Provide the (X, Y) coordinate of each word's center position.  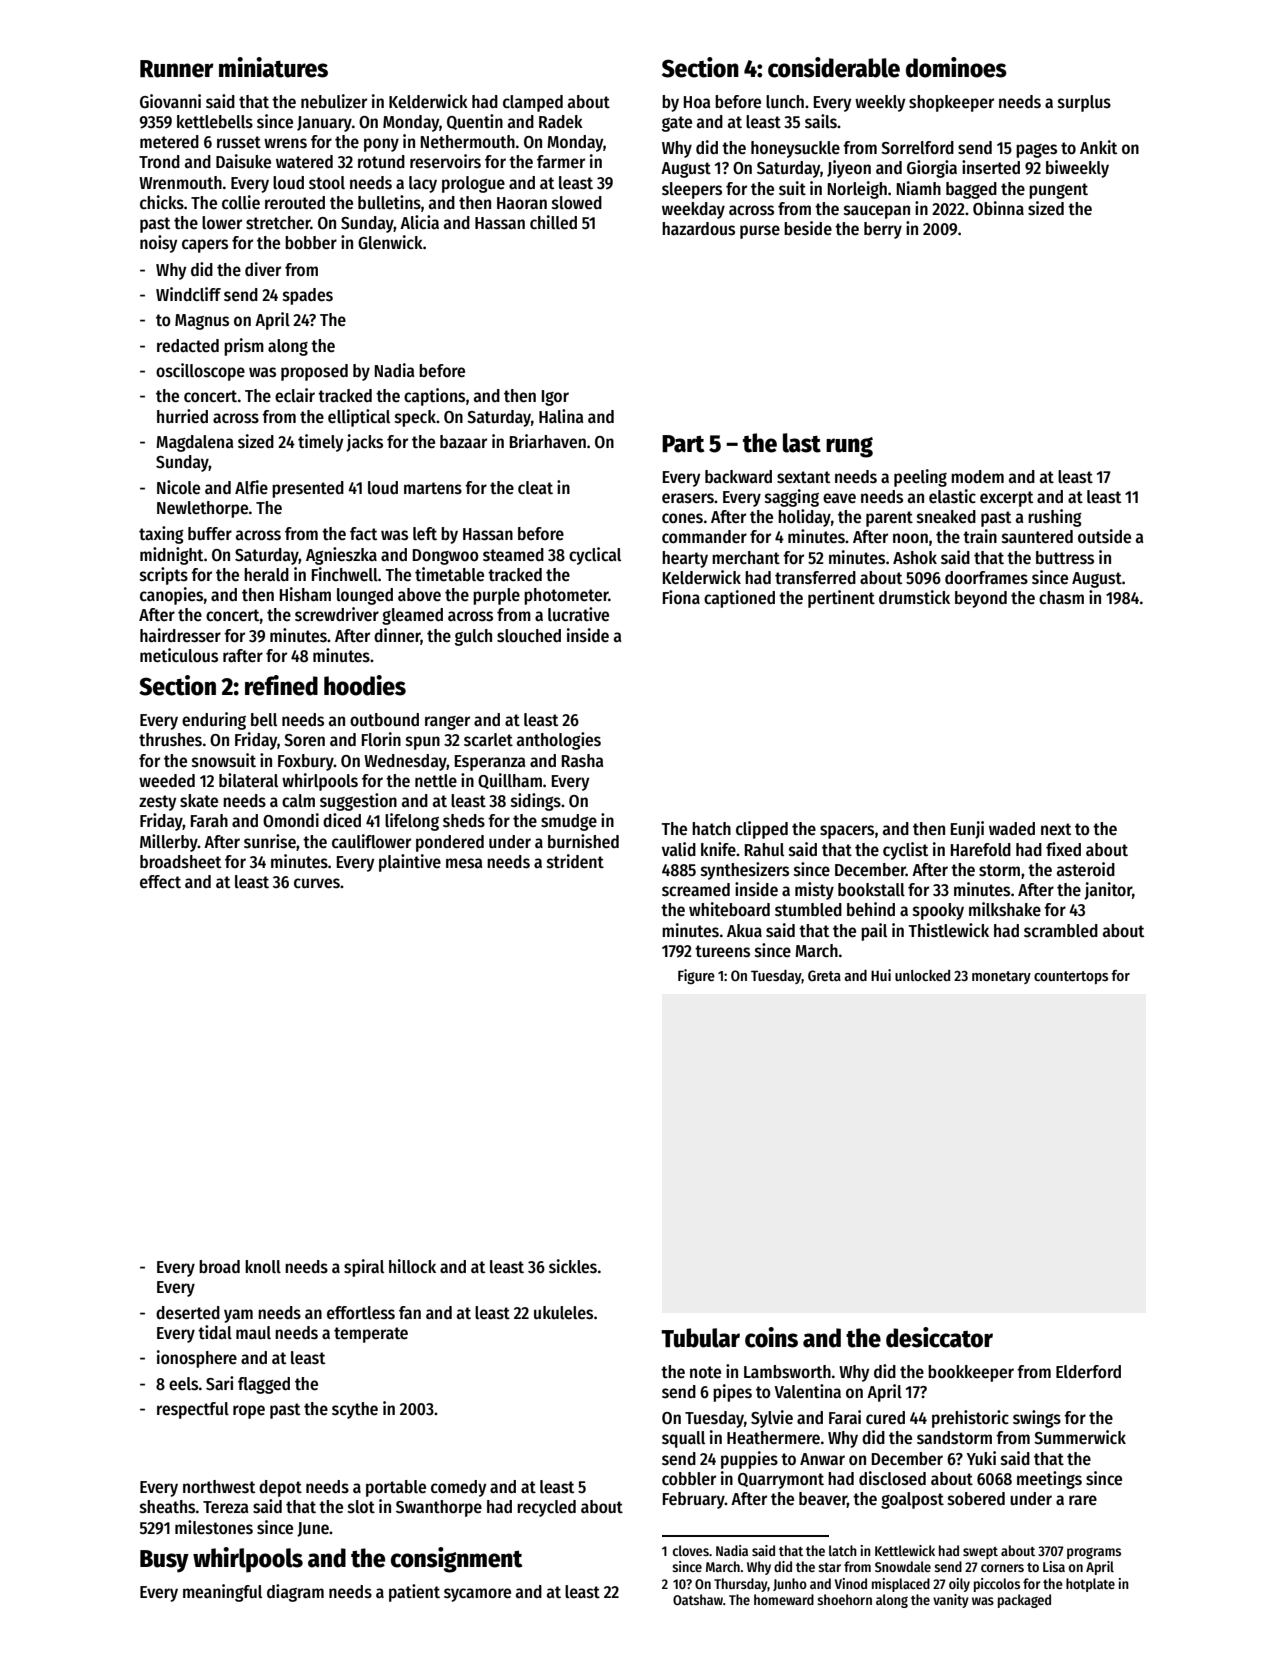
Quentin (475, 122)
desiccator (939, 1337)
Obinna (998, 208)
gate (677, 124)
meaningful (222, 1593)
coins (771, 1337)
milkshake (1005, 909)
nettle (436, 780)
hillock (412, 1266)
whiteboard (729, 909)
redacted (188, 346)
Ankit (1098, 147)
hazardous (698, 229)
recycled (546, 1508)
